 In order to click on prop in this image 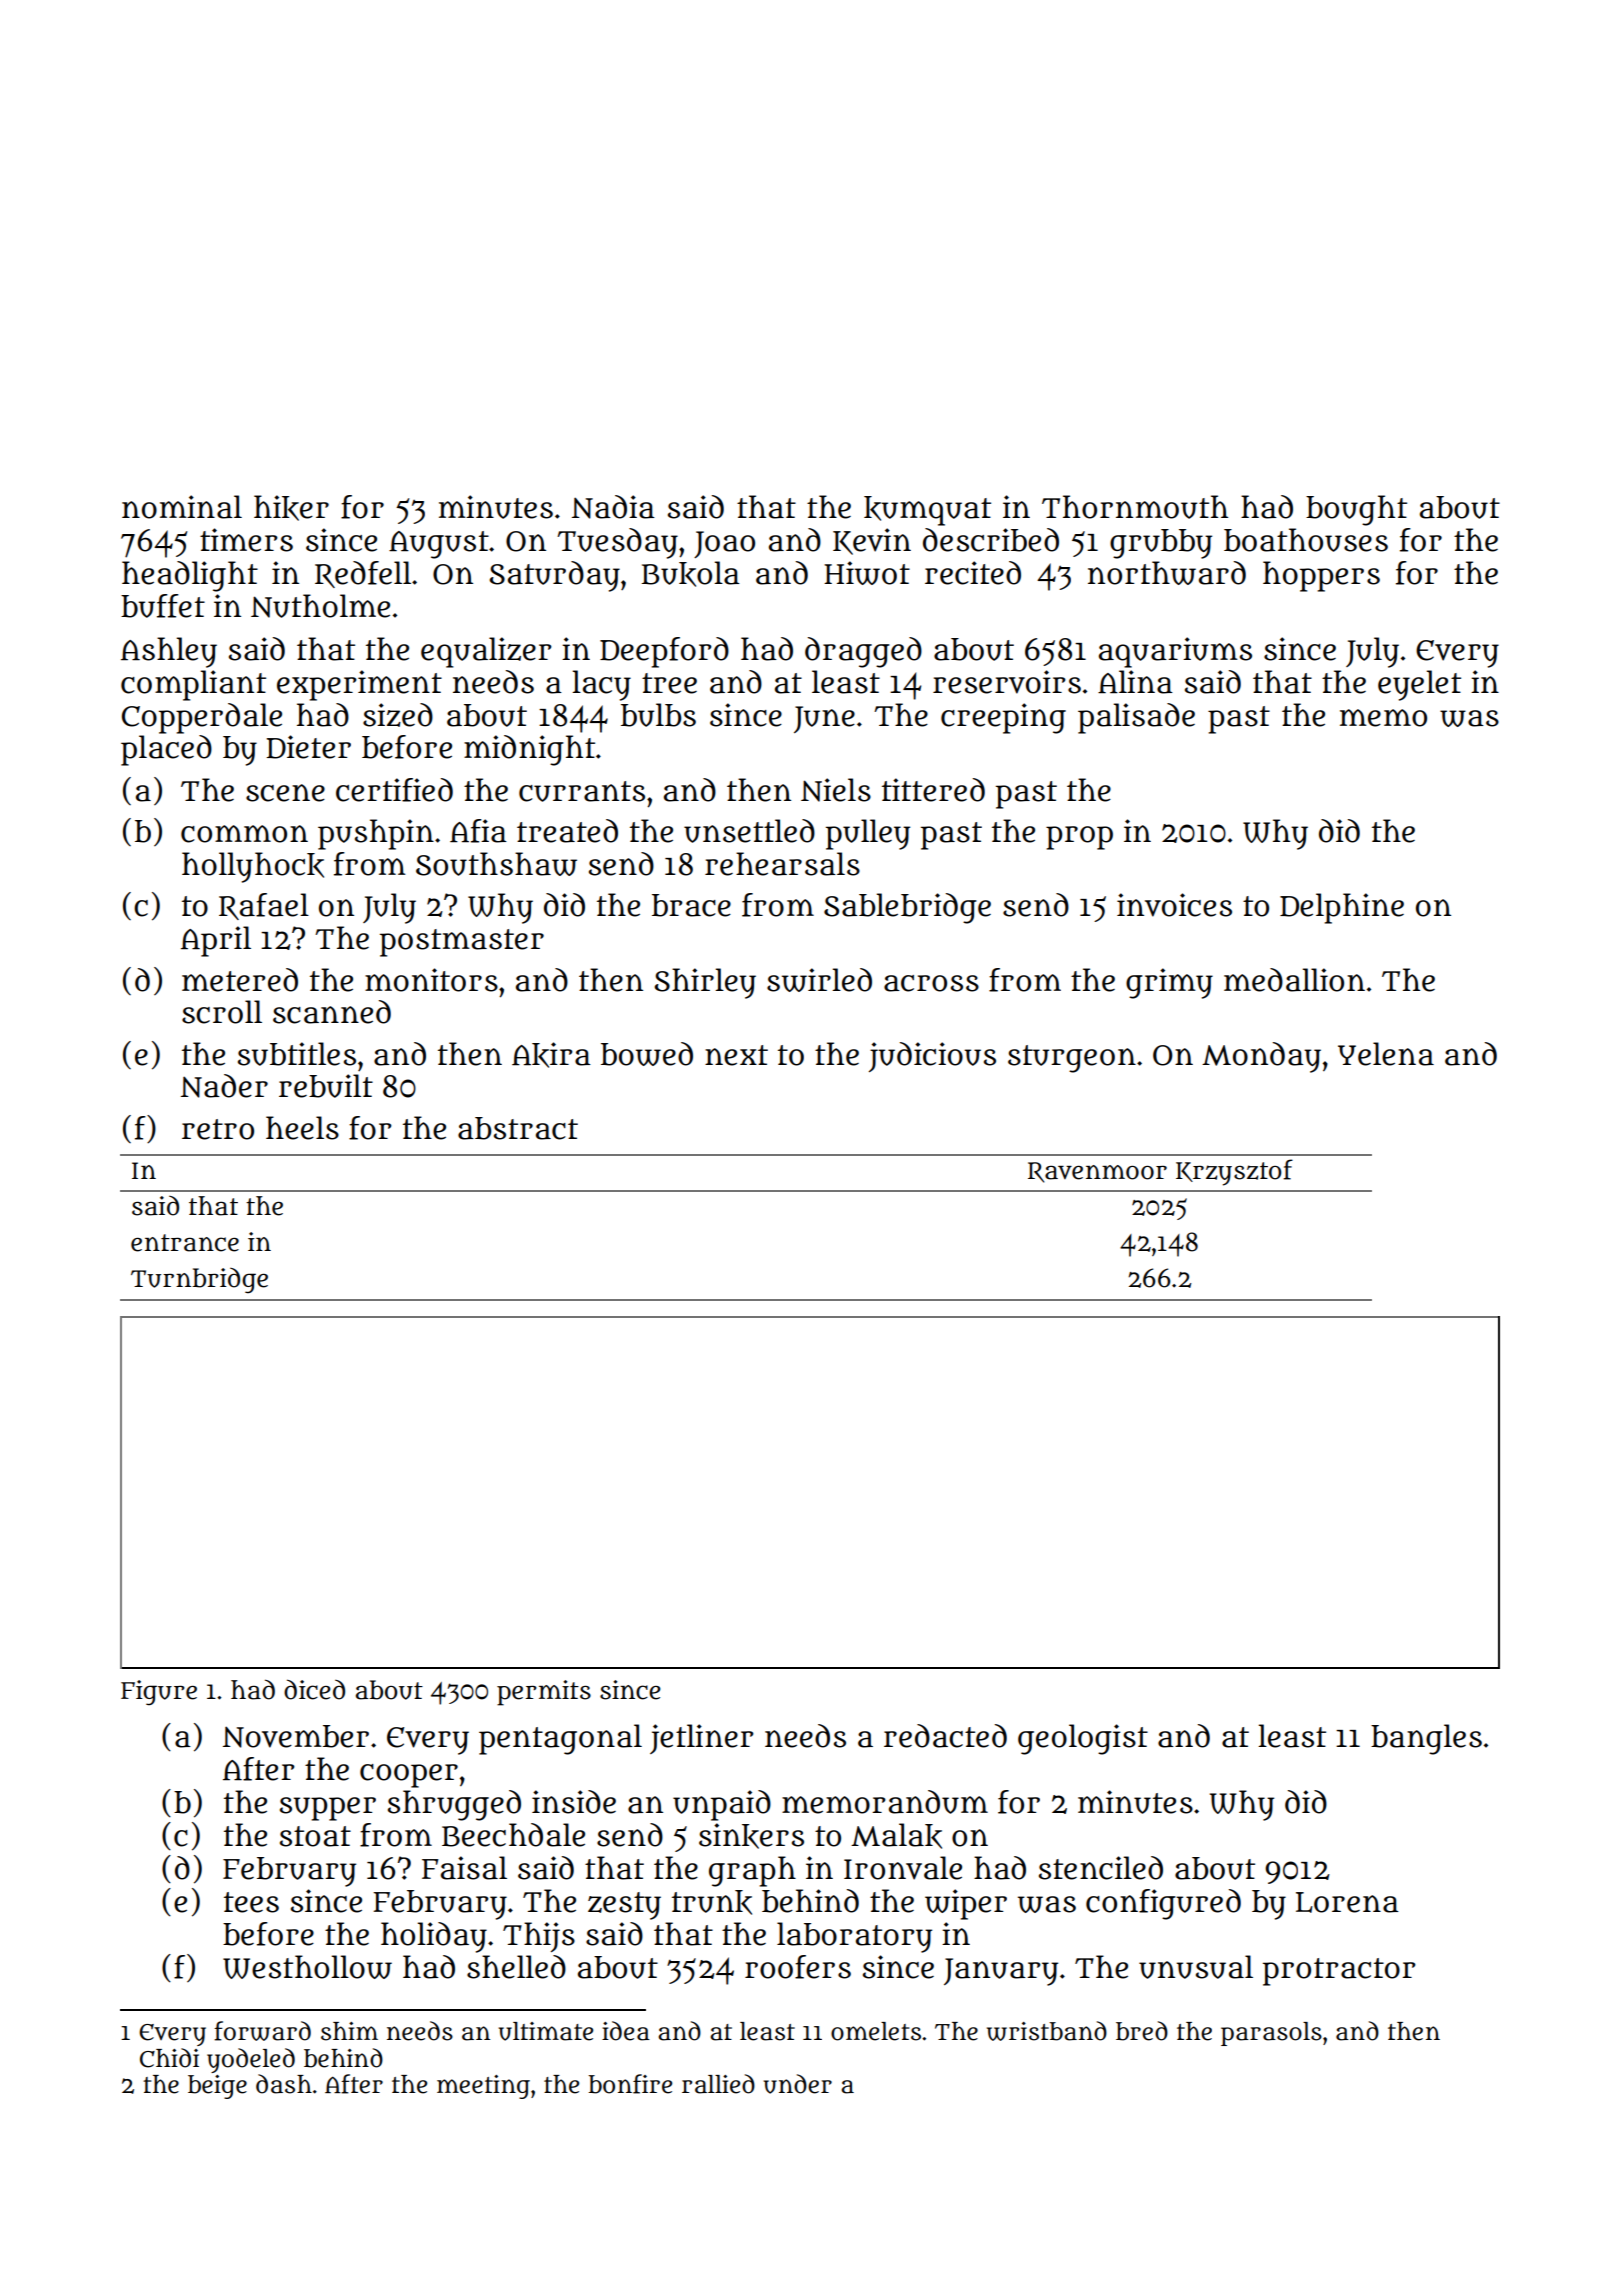, I will do `click(1079, 838)`.
